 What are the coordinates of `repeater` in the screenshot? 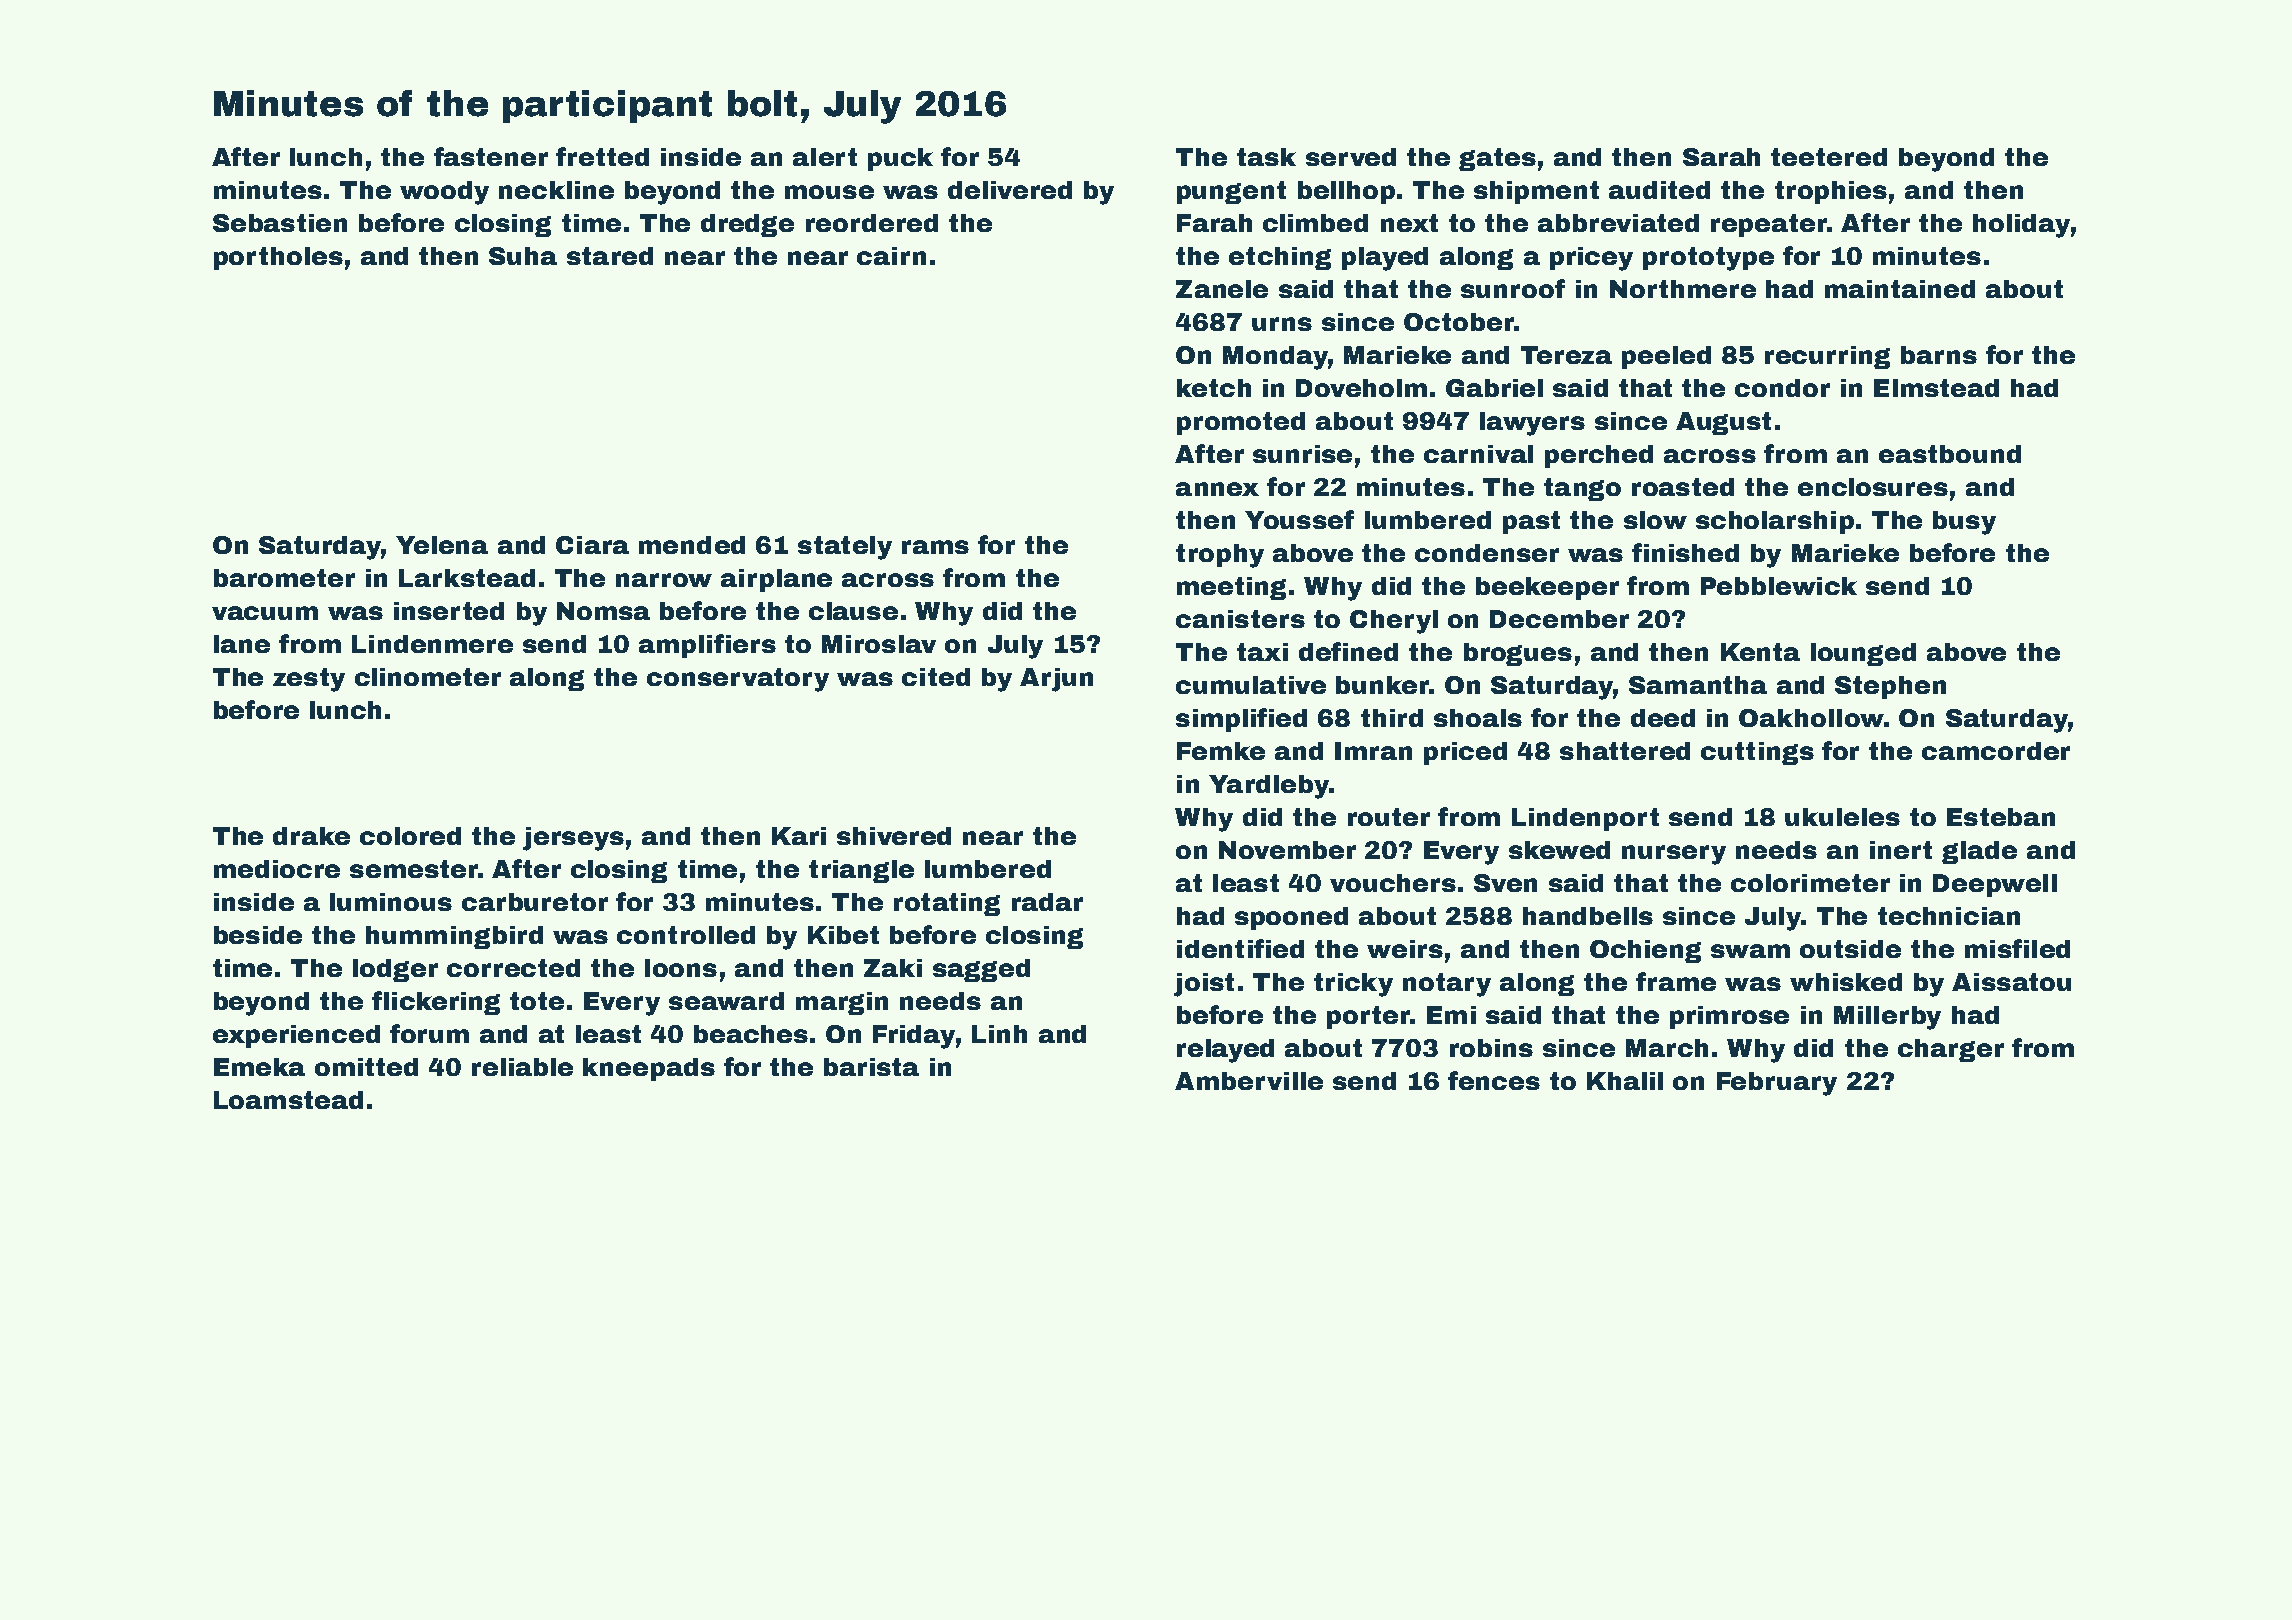 It's located at (1768, 225).
